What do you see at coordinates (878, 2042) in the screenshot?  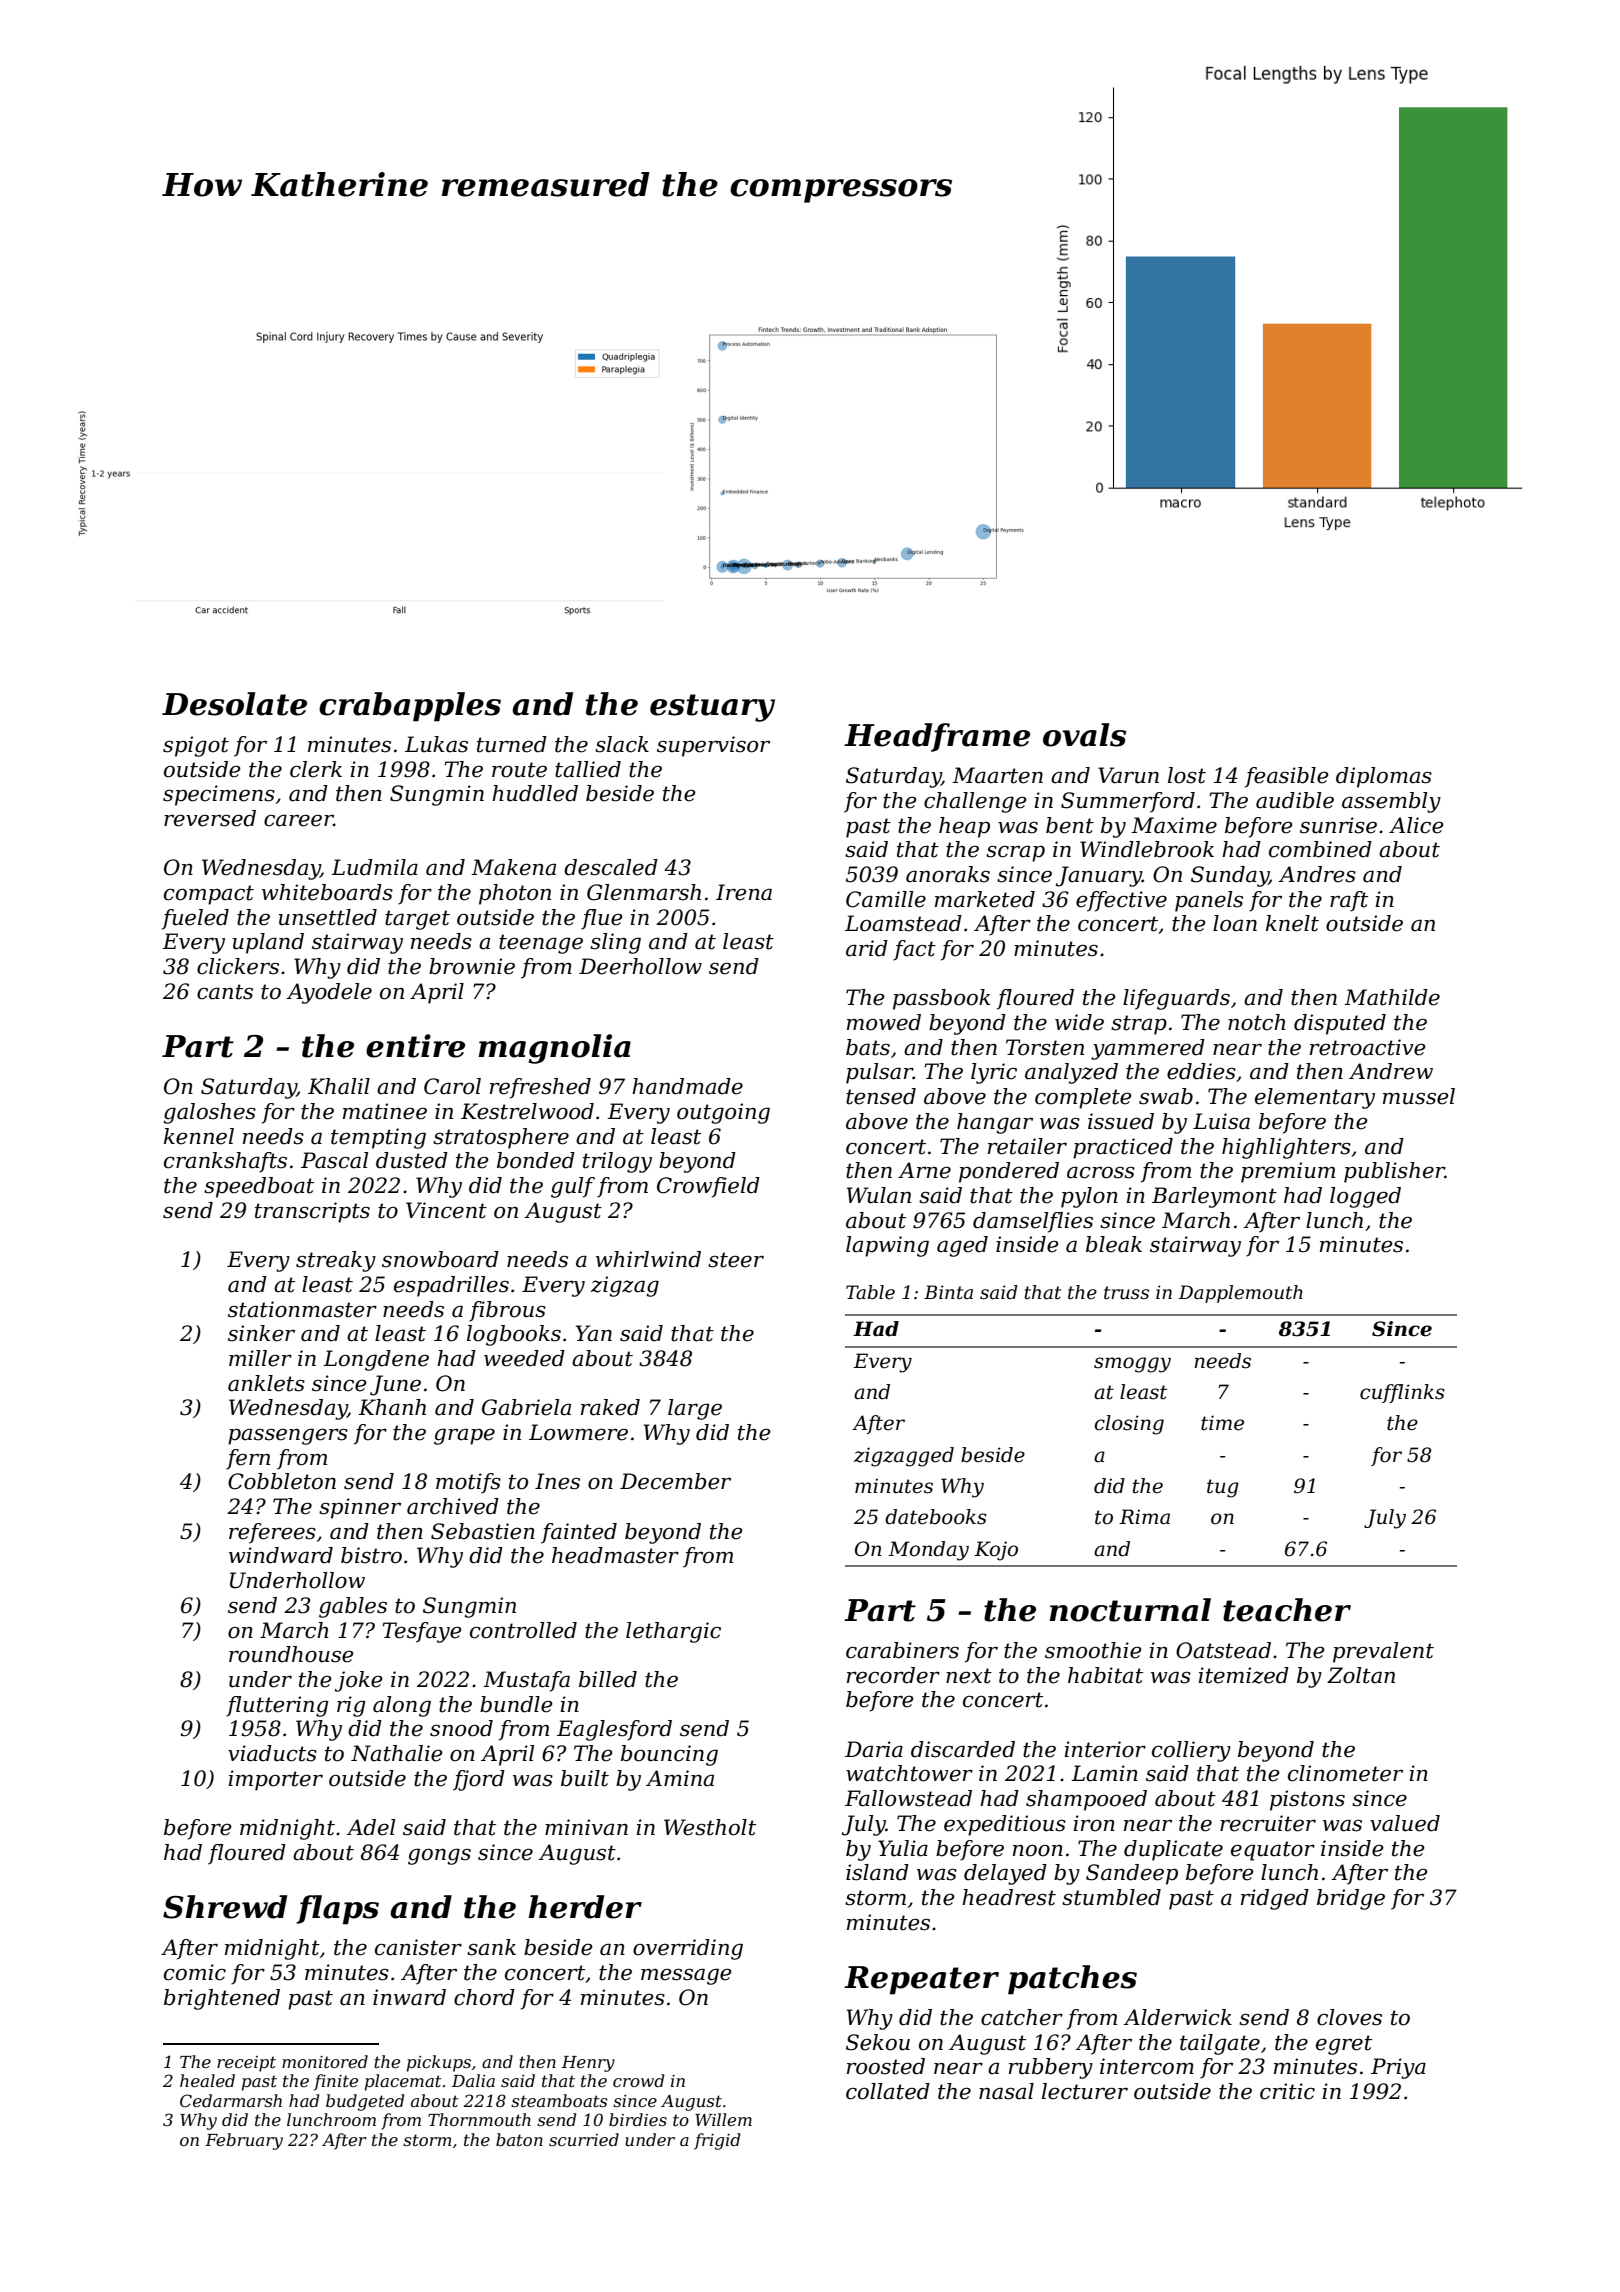 I see `Sekou` at bounding box center [878, 2042].
